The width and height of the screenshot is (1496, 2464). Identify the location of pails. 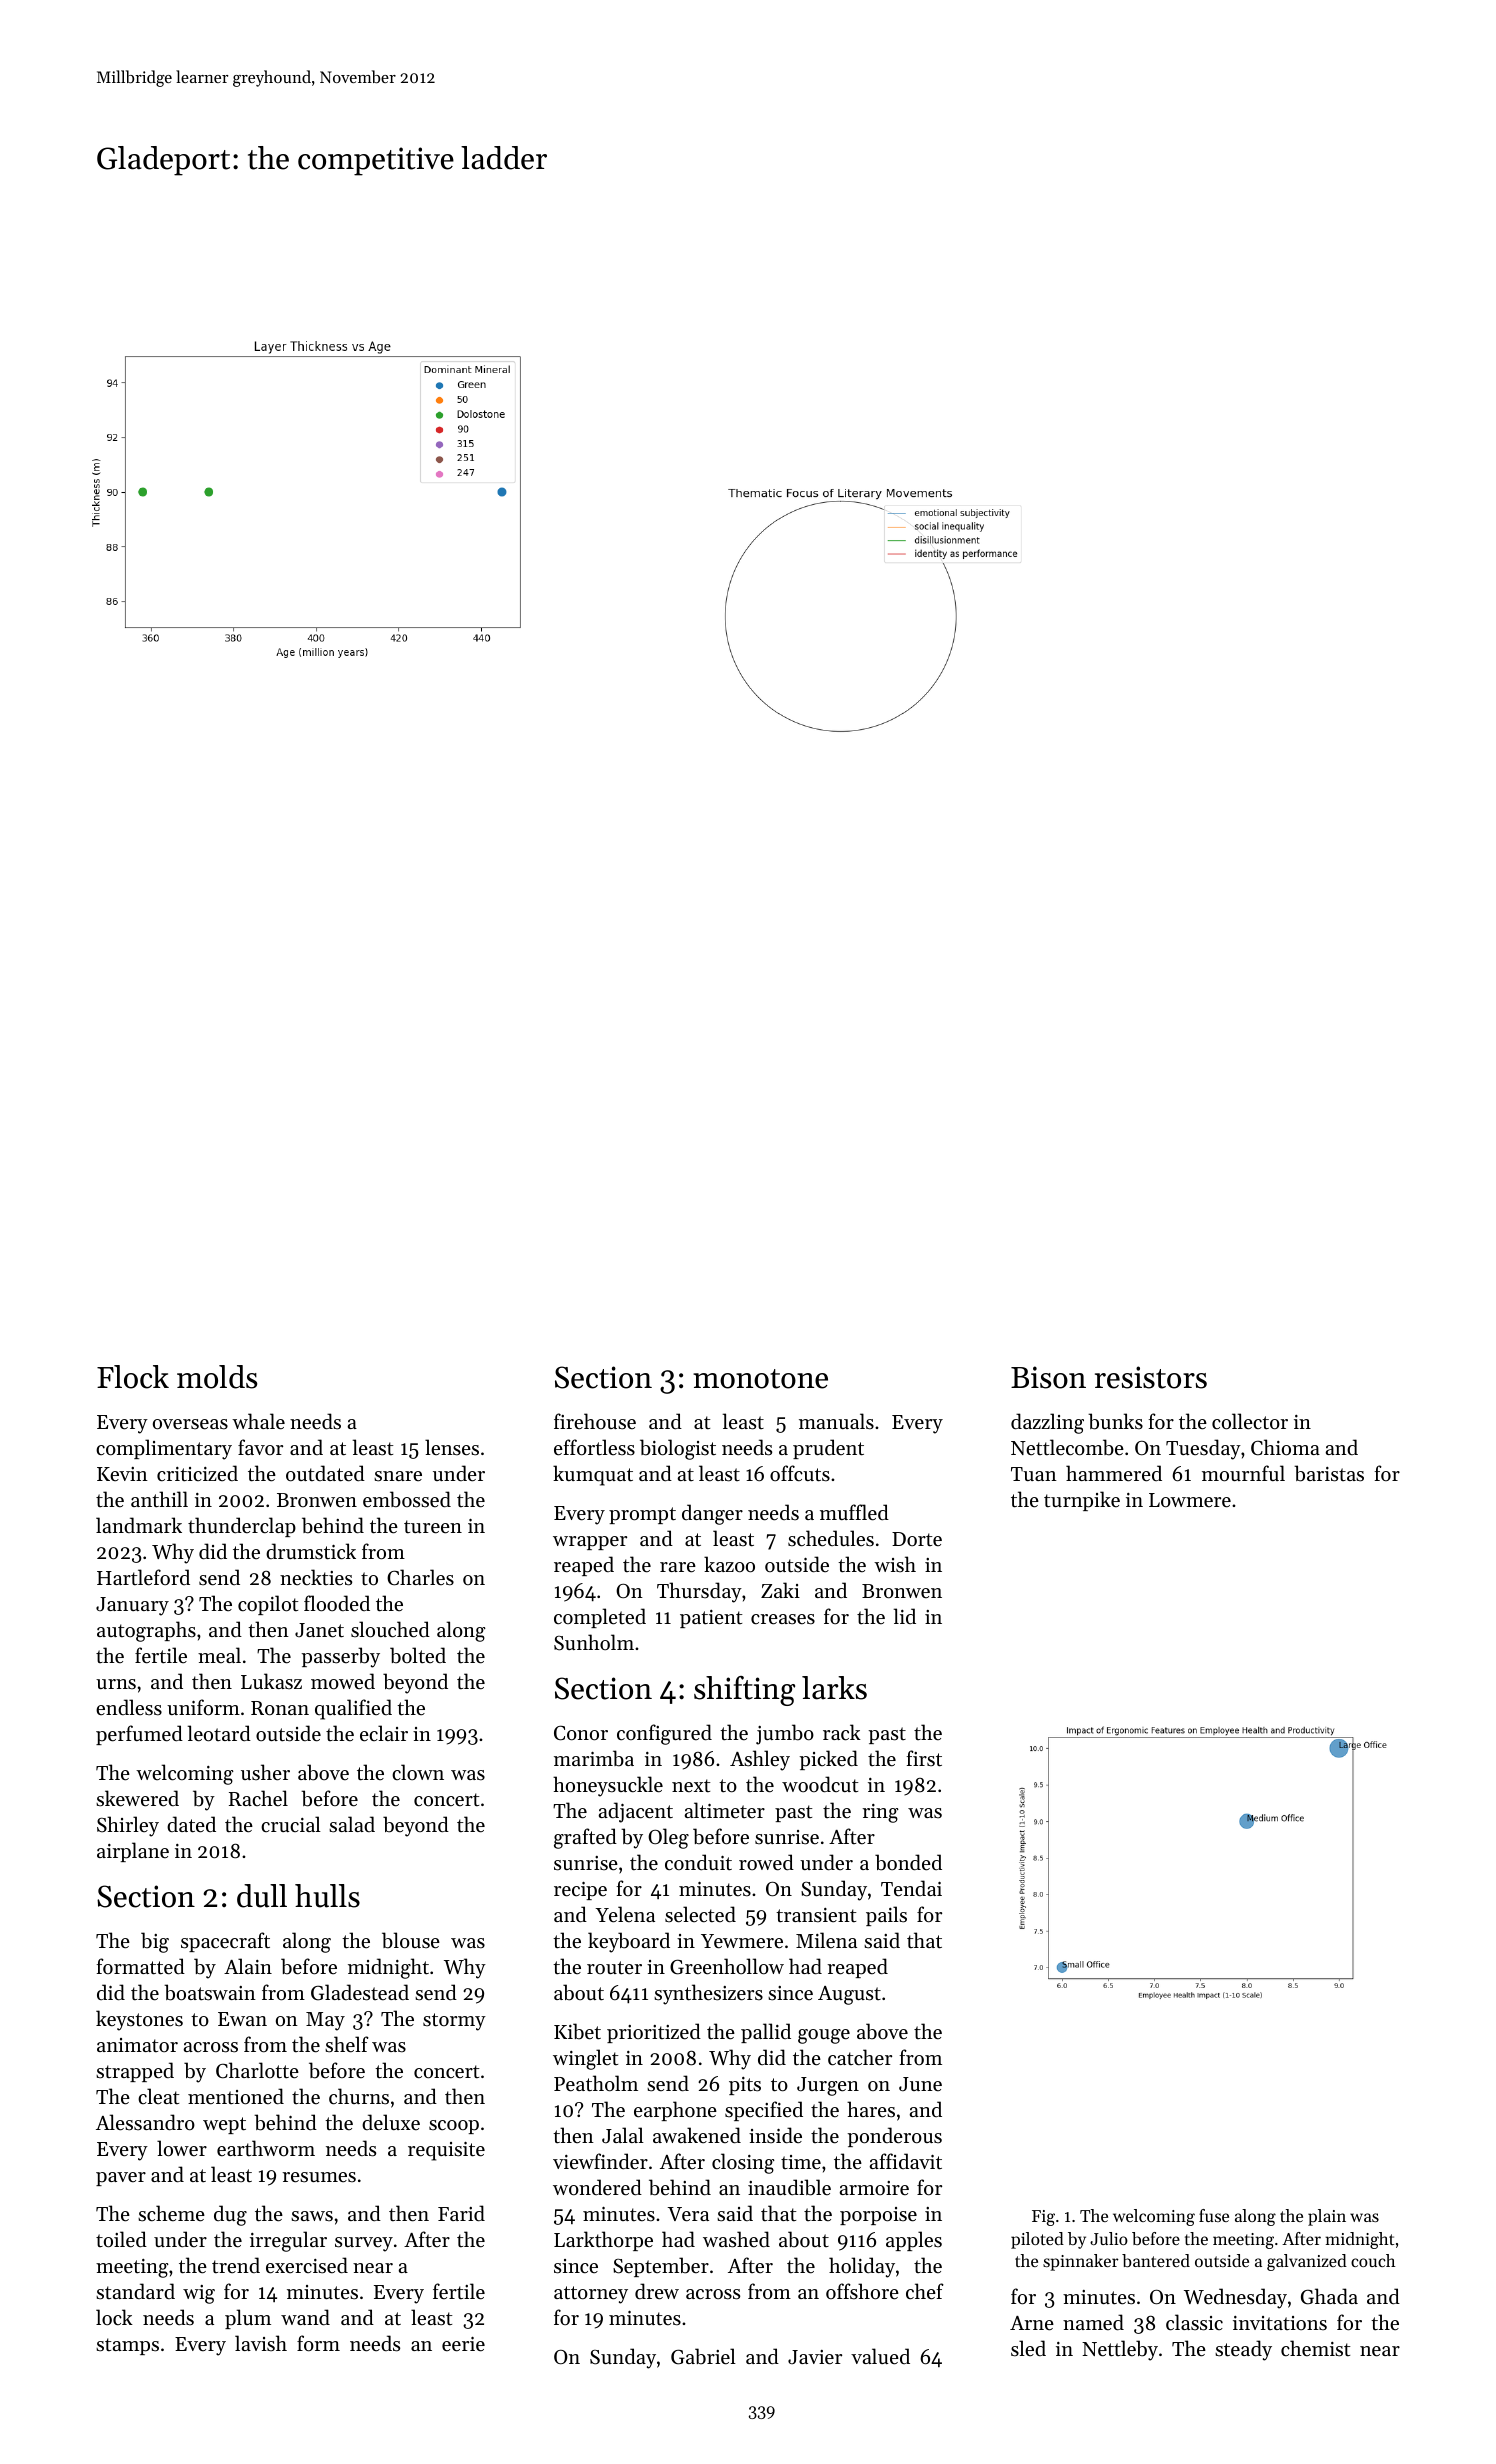
(886, 1916).
